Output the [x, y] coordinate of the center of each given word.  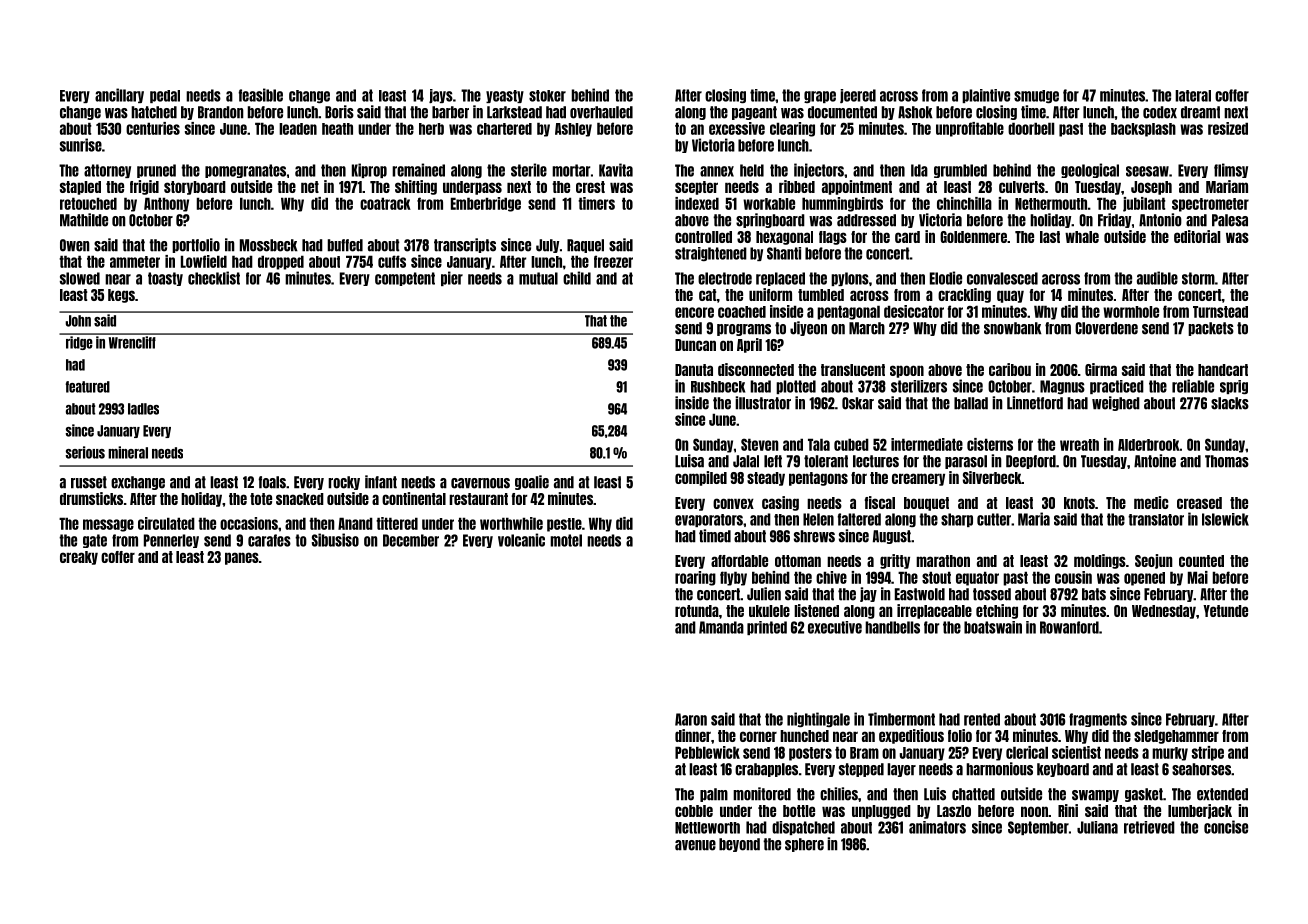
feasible [261, 95]
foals [272, 482]
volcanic [521, 540]
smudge [1036, 96]
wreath [1079, 445]
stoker [547, 96]
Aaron [691, 719]
